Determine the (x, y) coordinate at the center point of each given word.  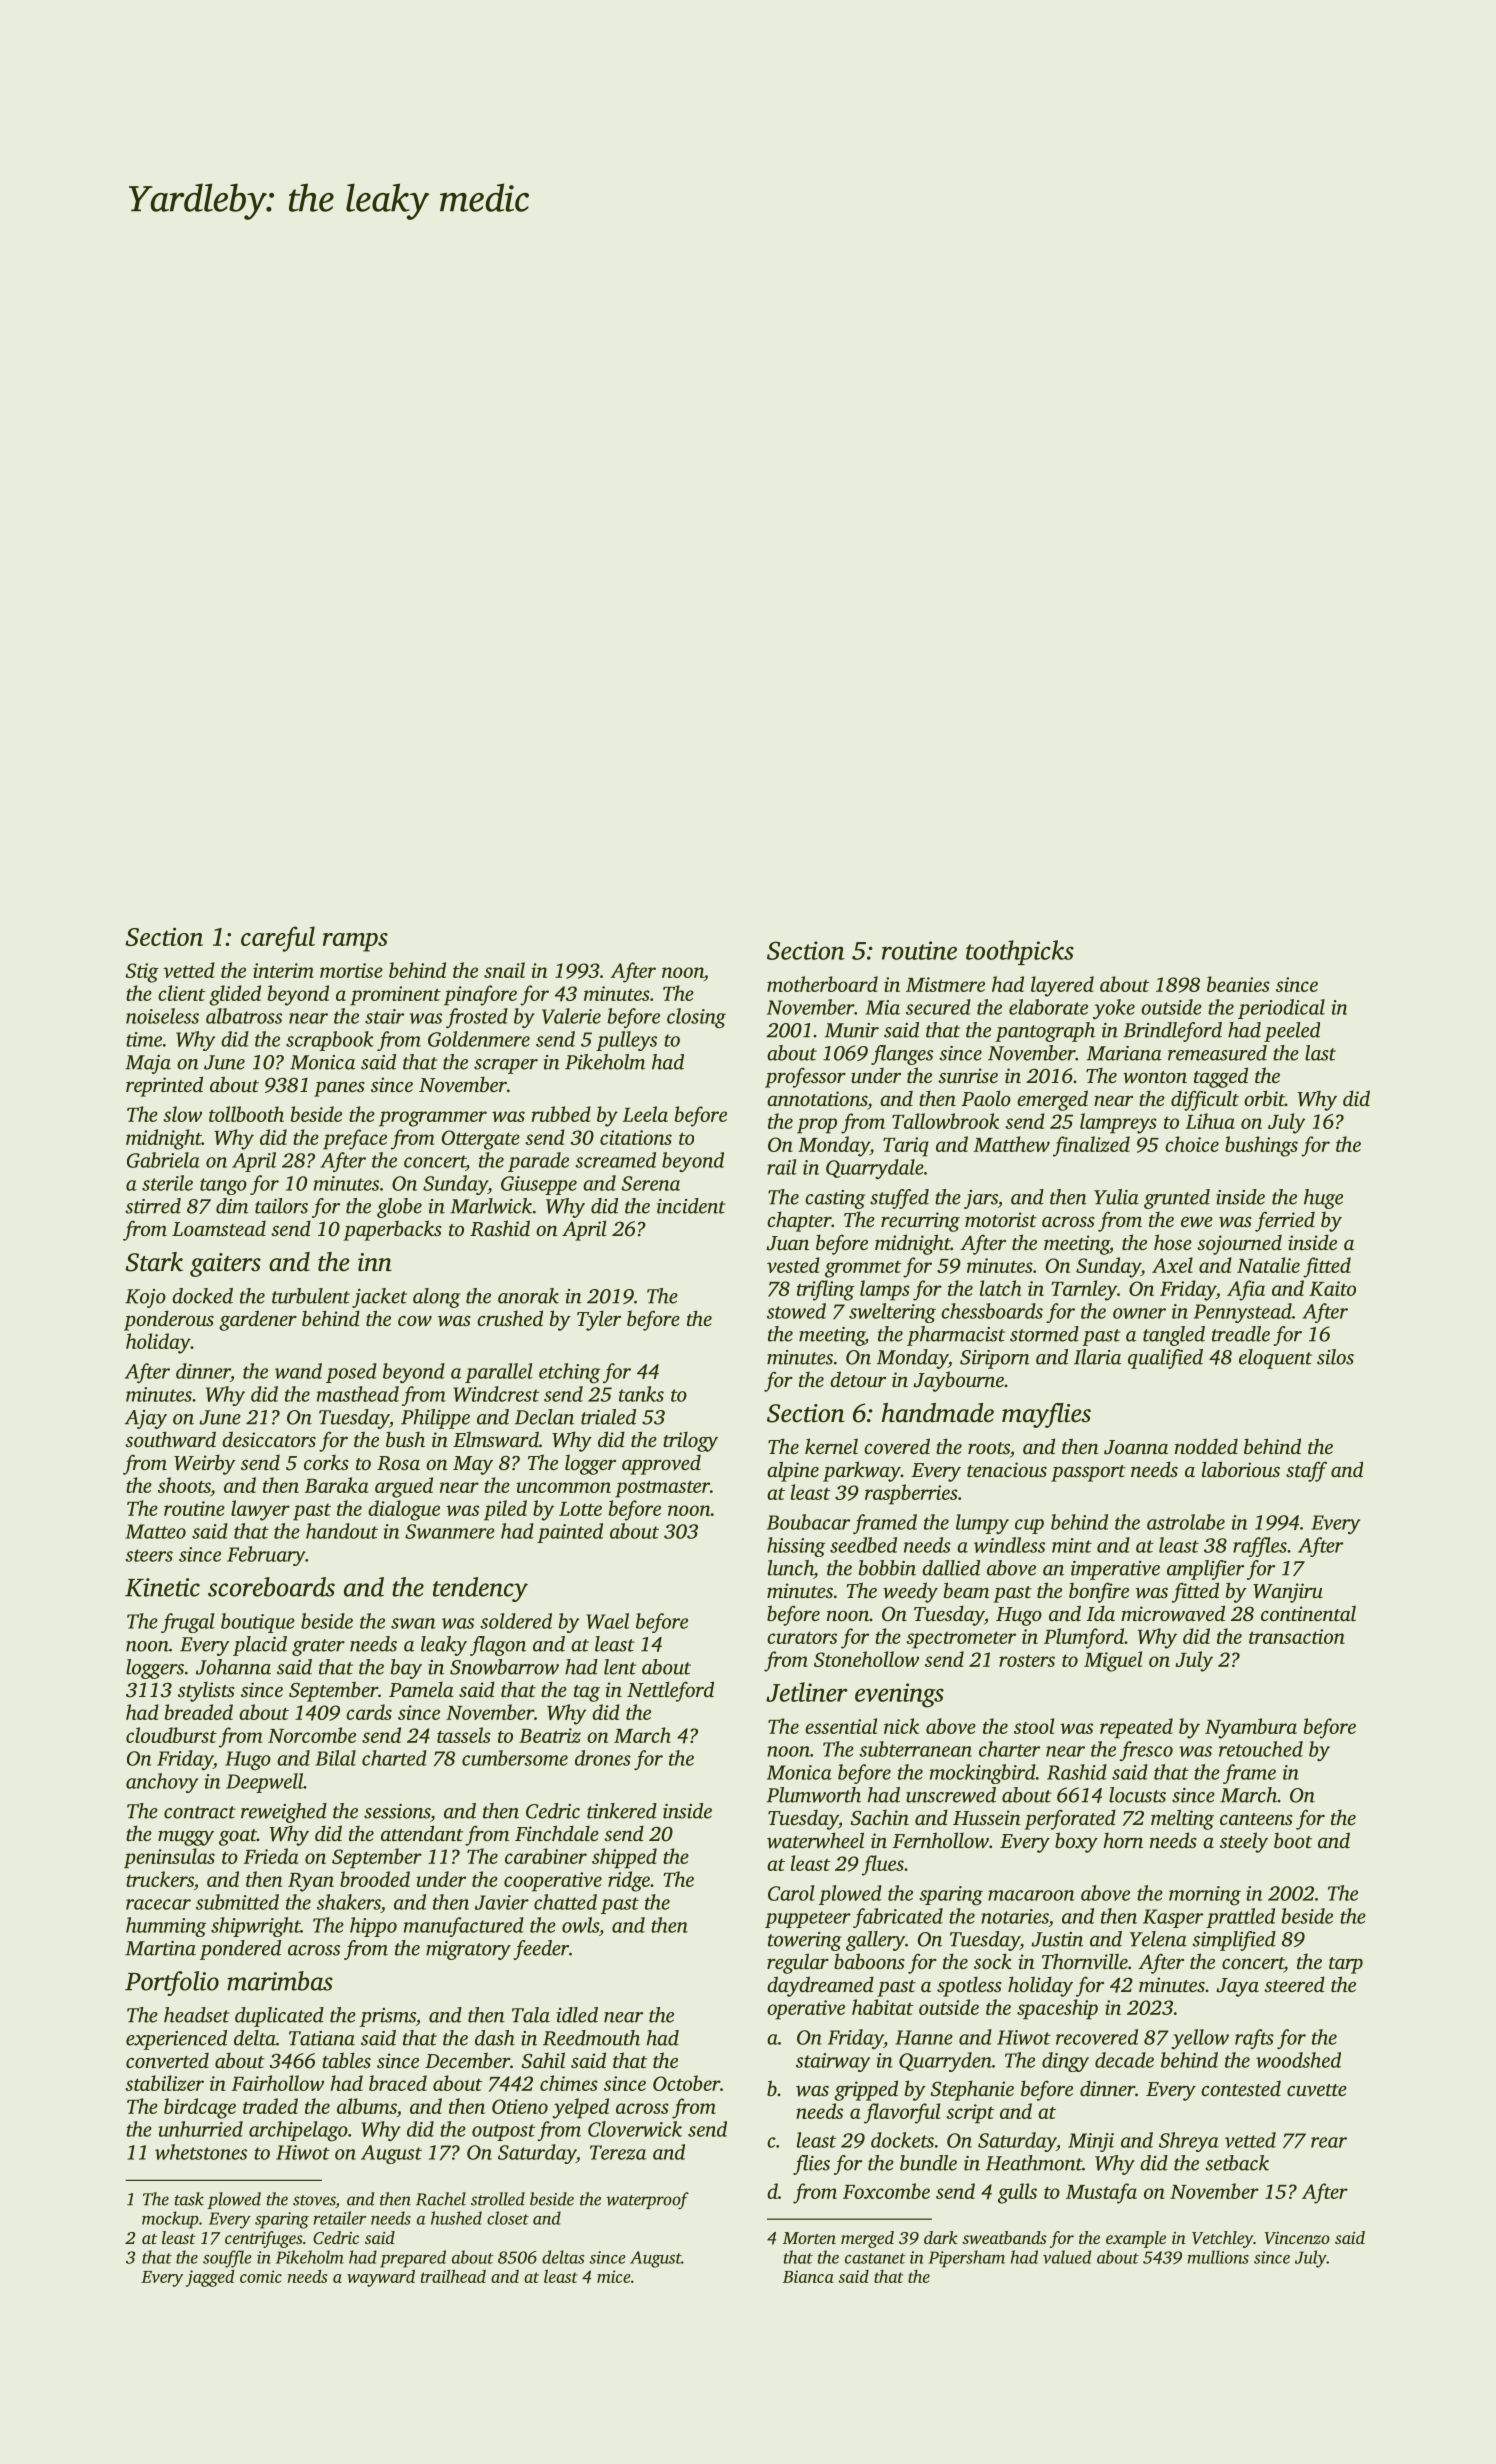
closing (696, 1018)
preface (355, 1139)
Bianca (808, 2276)
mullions (1218, 2257)
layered (1062, 986)
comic (261, 2276)
